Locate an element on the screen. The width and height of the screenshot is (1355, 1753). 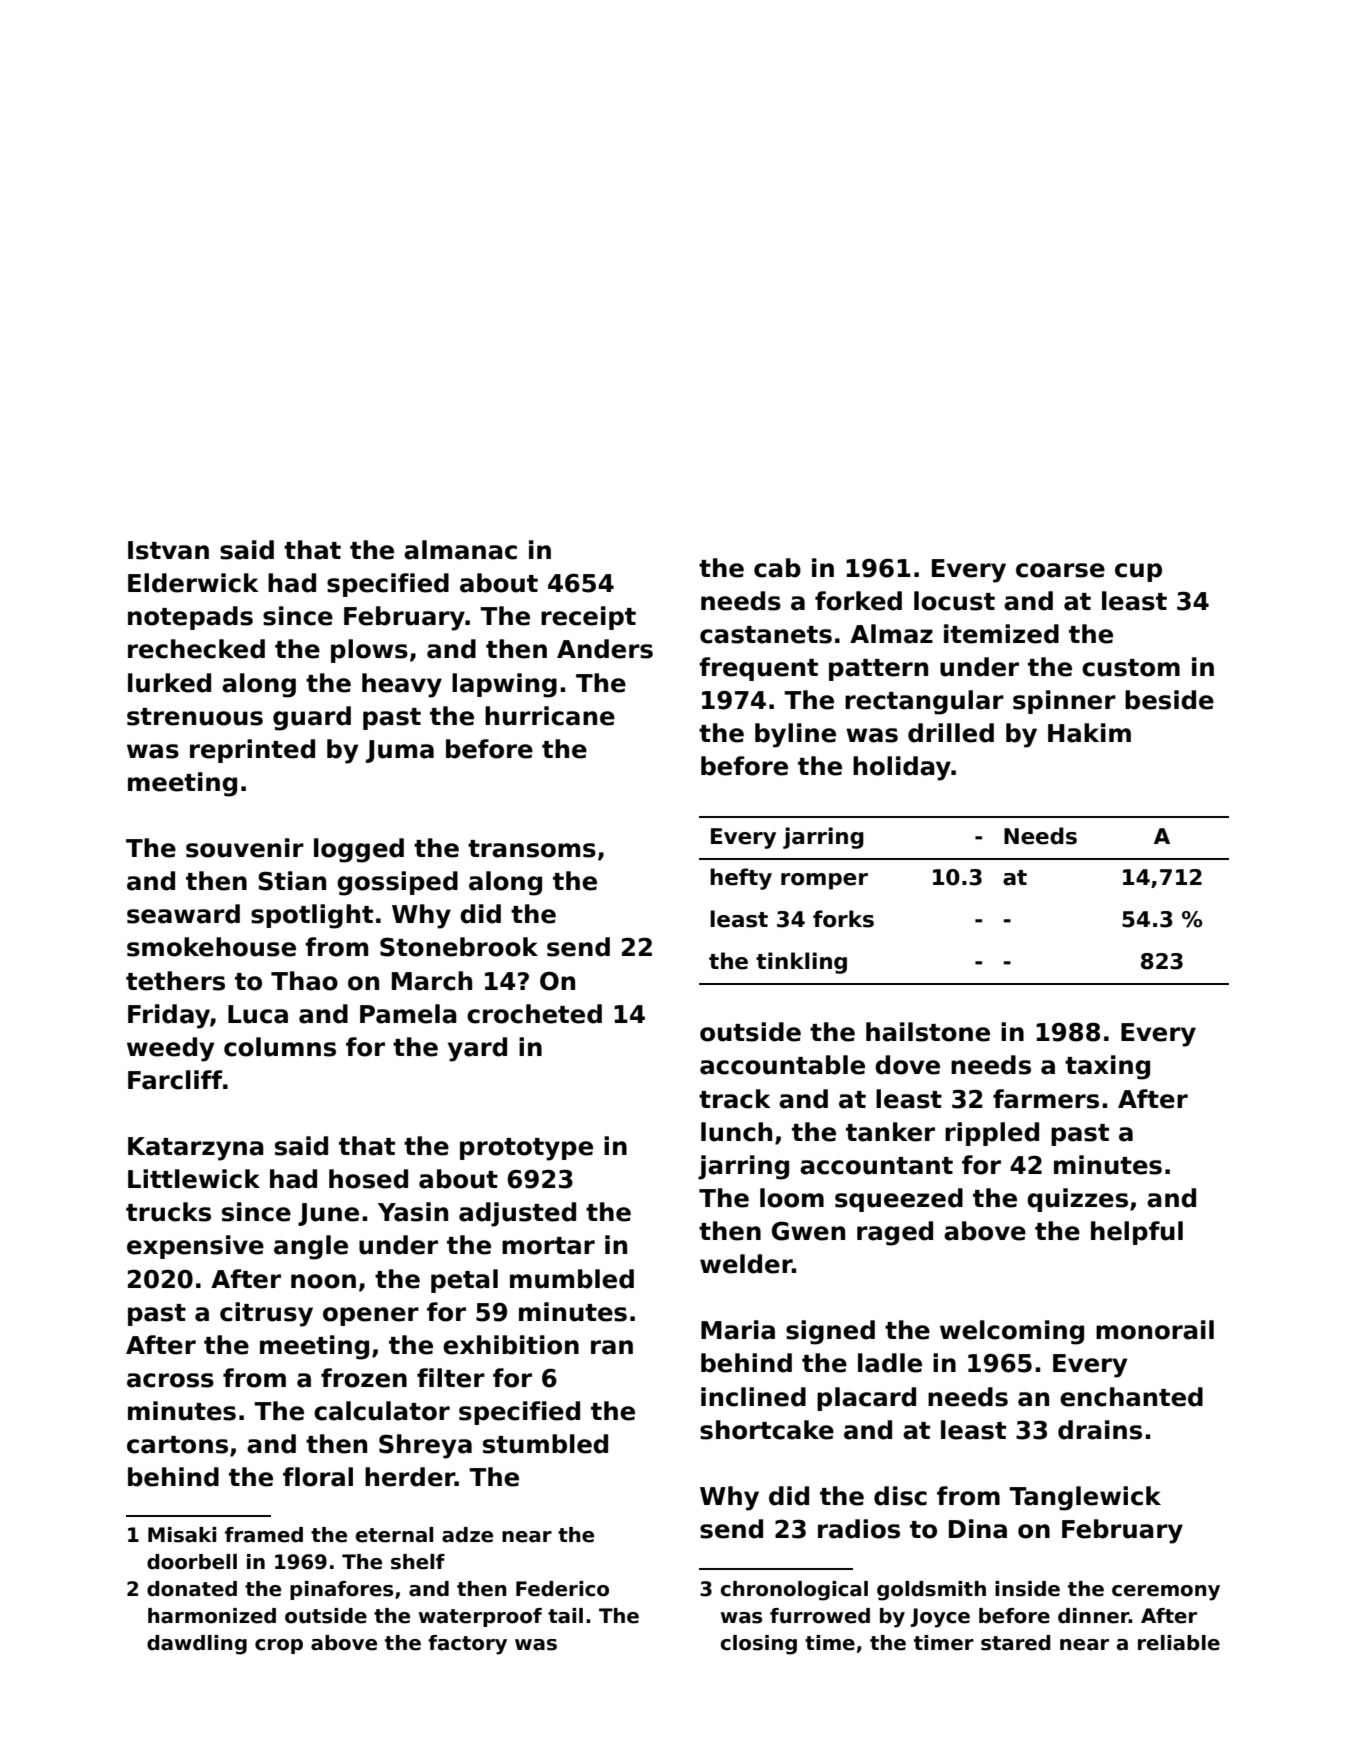
enchanted is located at coordinates (1131, 1397).
